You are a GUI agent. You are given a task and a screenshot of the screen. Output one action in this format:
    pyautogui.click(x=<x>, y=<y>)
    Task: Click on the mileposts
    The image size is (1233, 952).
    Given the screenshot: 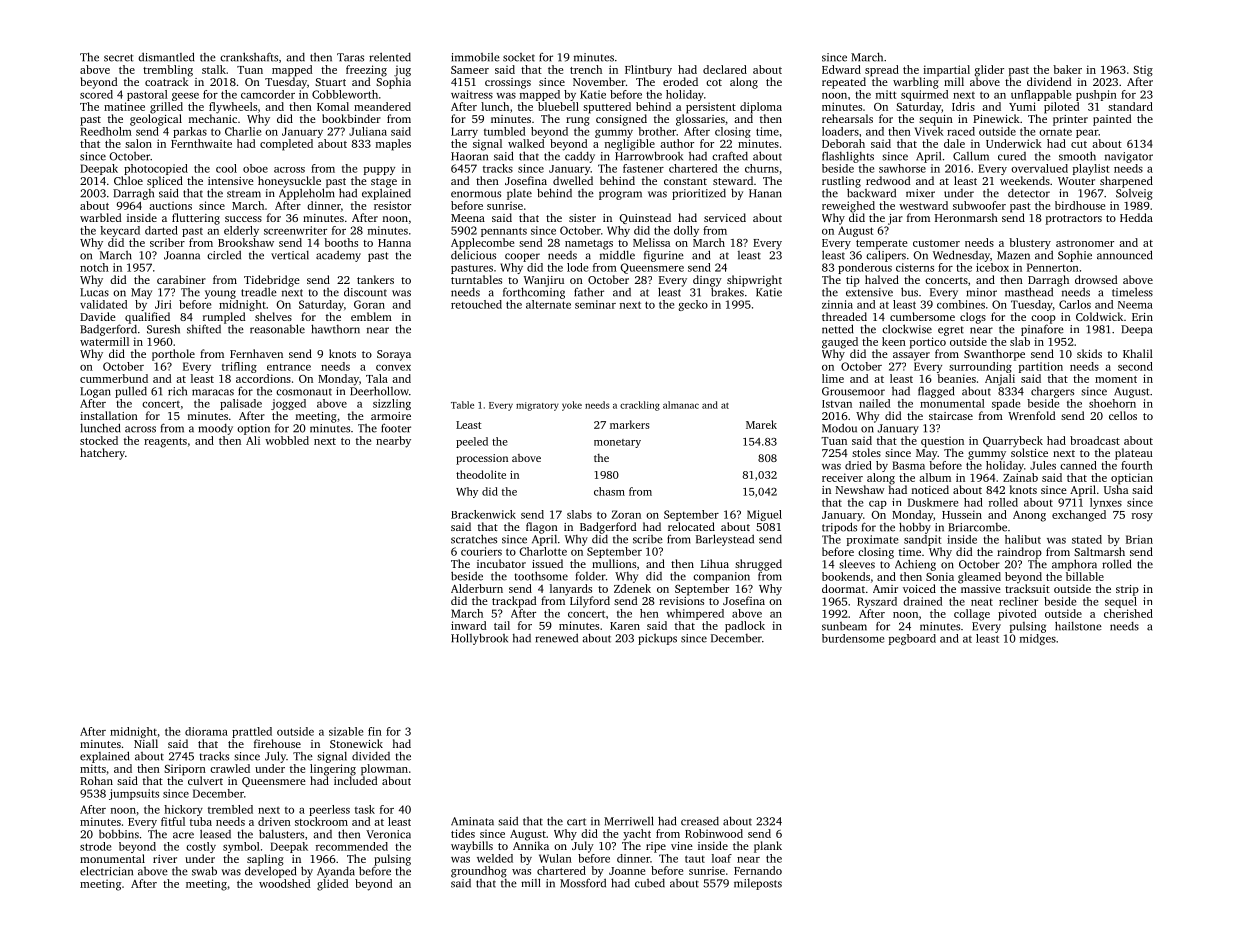 What is the action you would take?
    pyautogui.click(x=758, y=884)
